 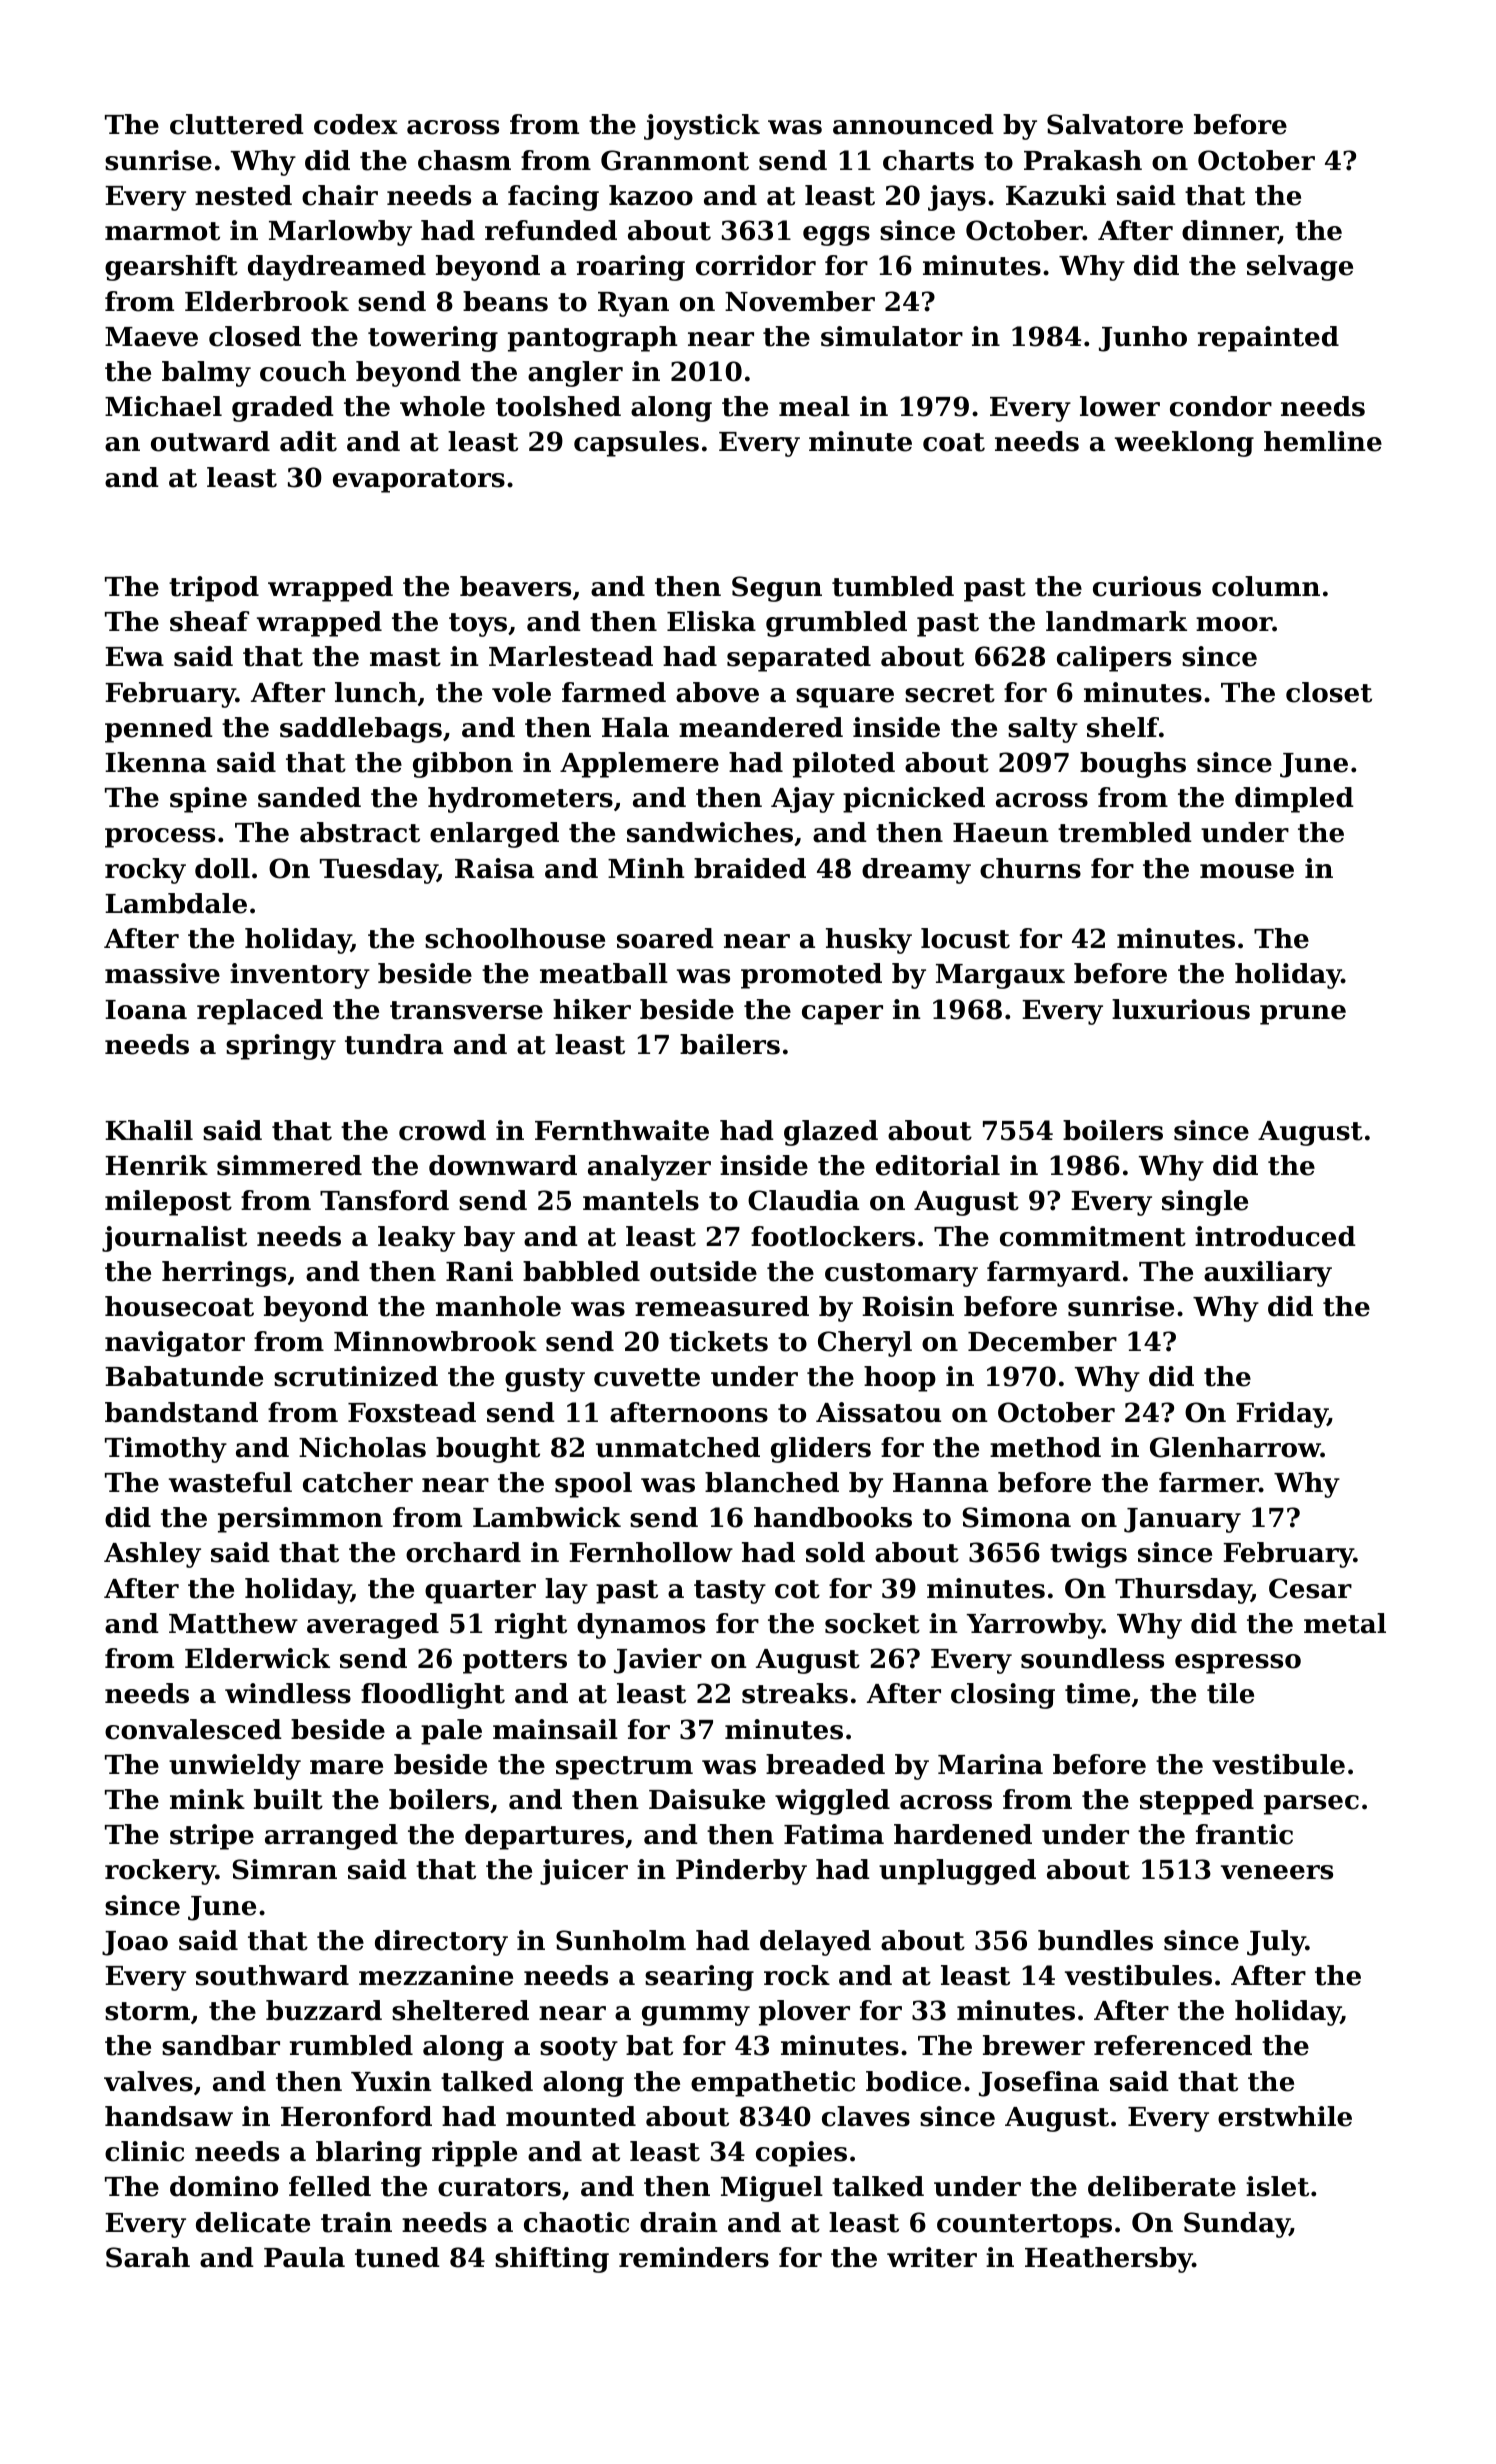 What do you see at coordinates (872, 1623) in the screenshot?
I see `socket` at bounding box center [872, 1623].
